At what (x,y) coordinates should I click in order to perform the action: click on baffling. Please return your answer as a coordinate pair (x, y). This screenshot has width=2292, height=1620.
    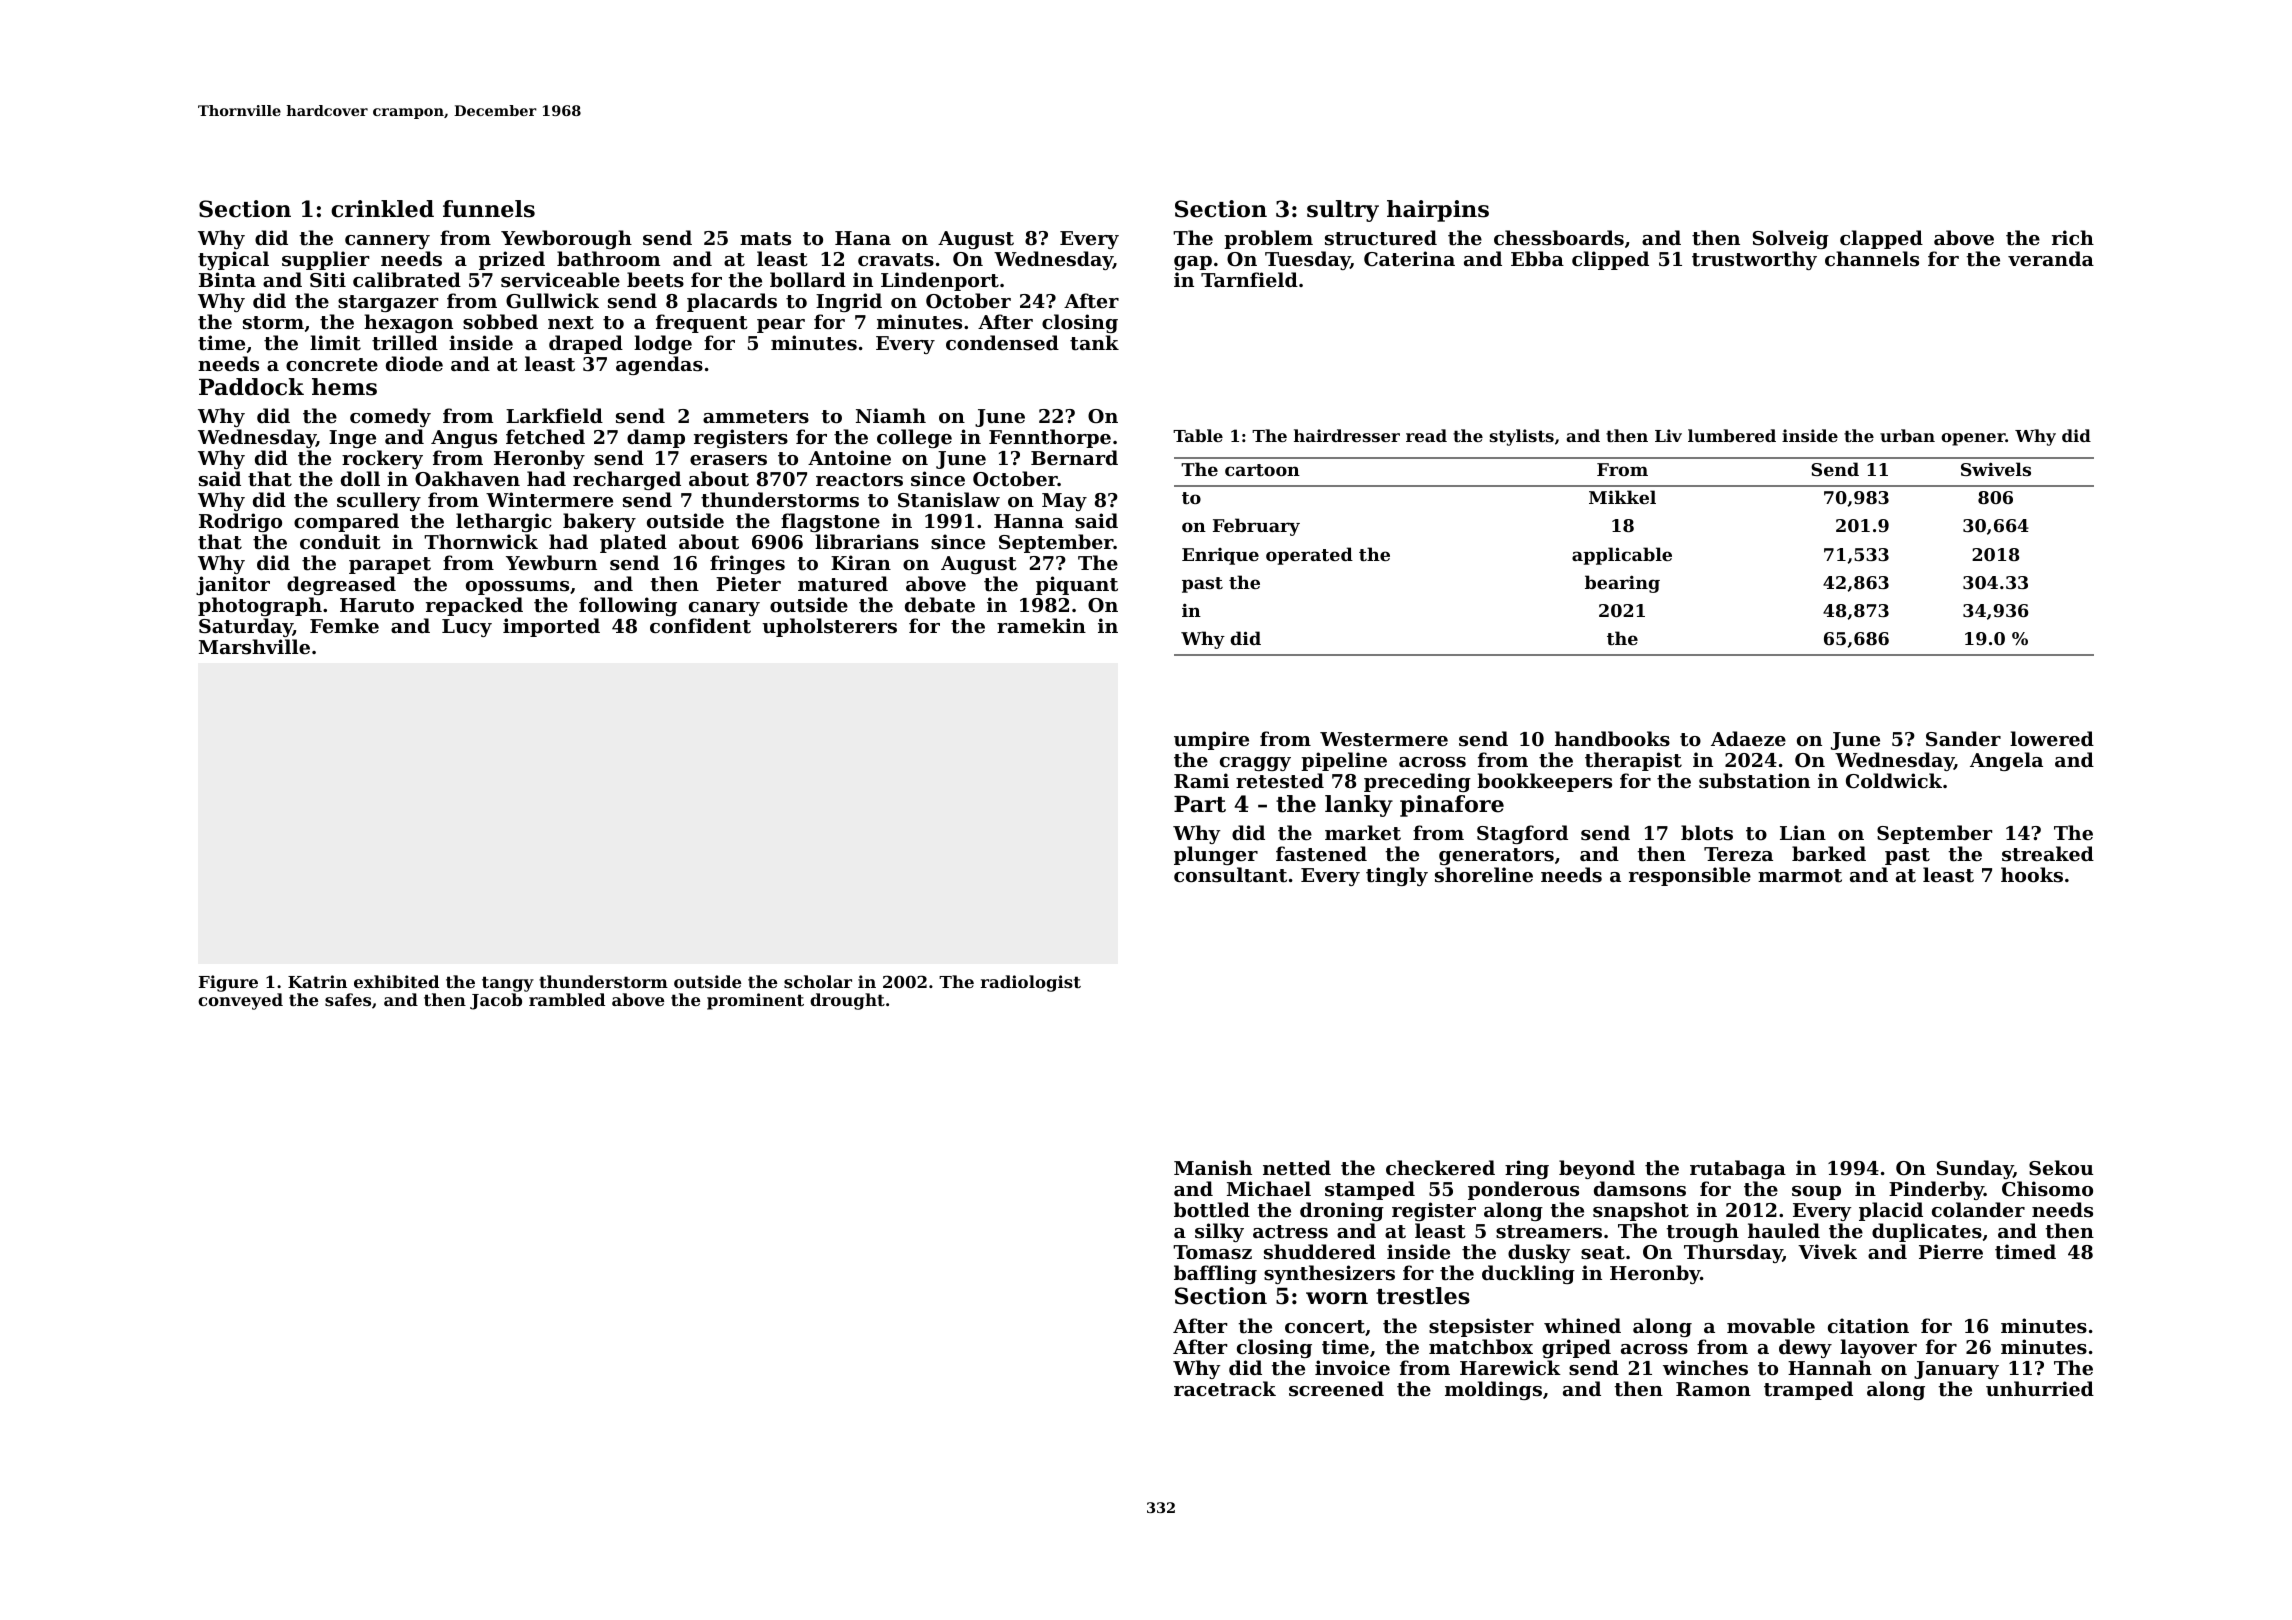
    Looking at the image, I should click on (1215, 1274).
